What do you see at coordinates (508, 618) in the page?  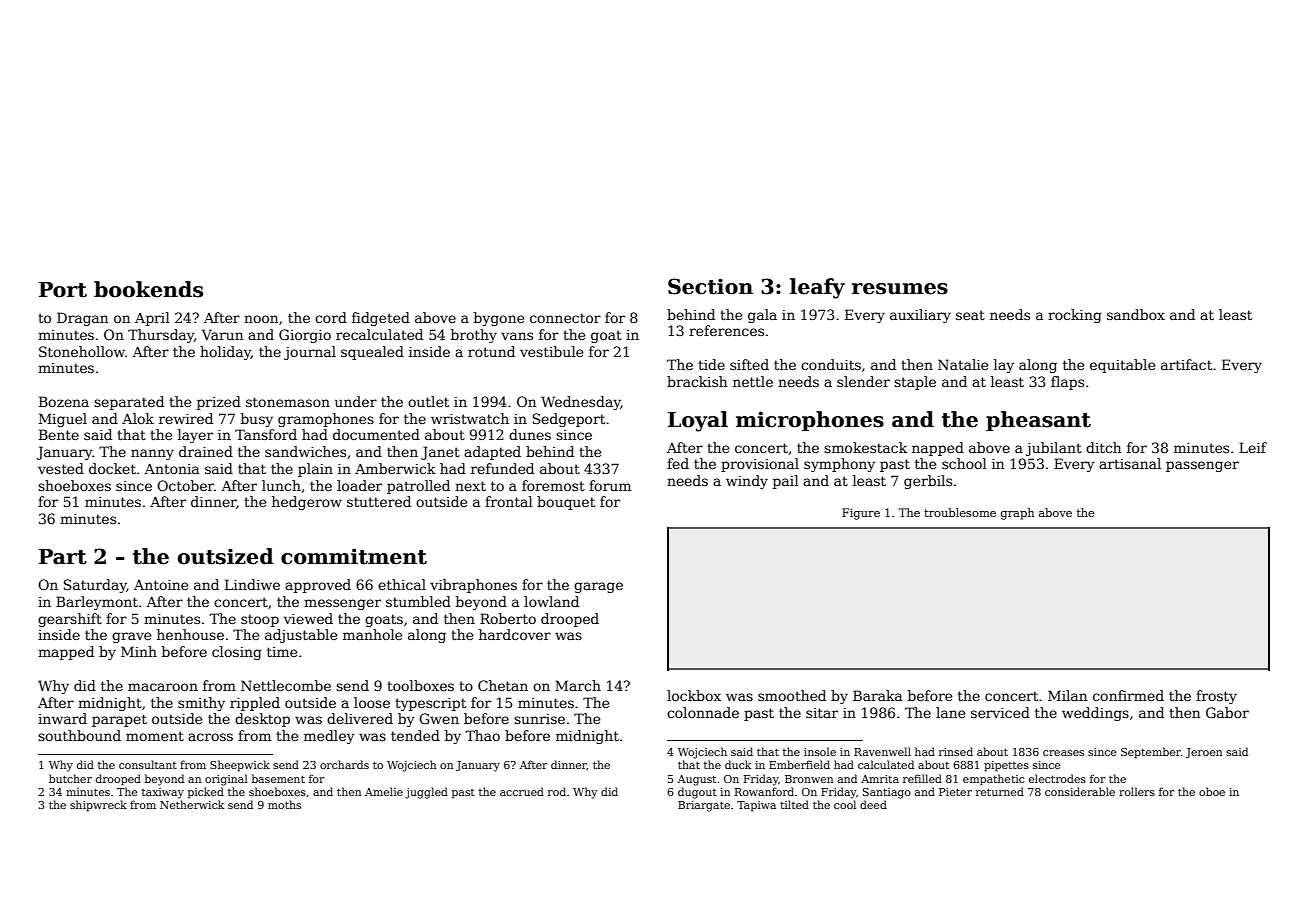 I see `Roberto` at bounding box center [508, 618].
